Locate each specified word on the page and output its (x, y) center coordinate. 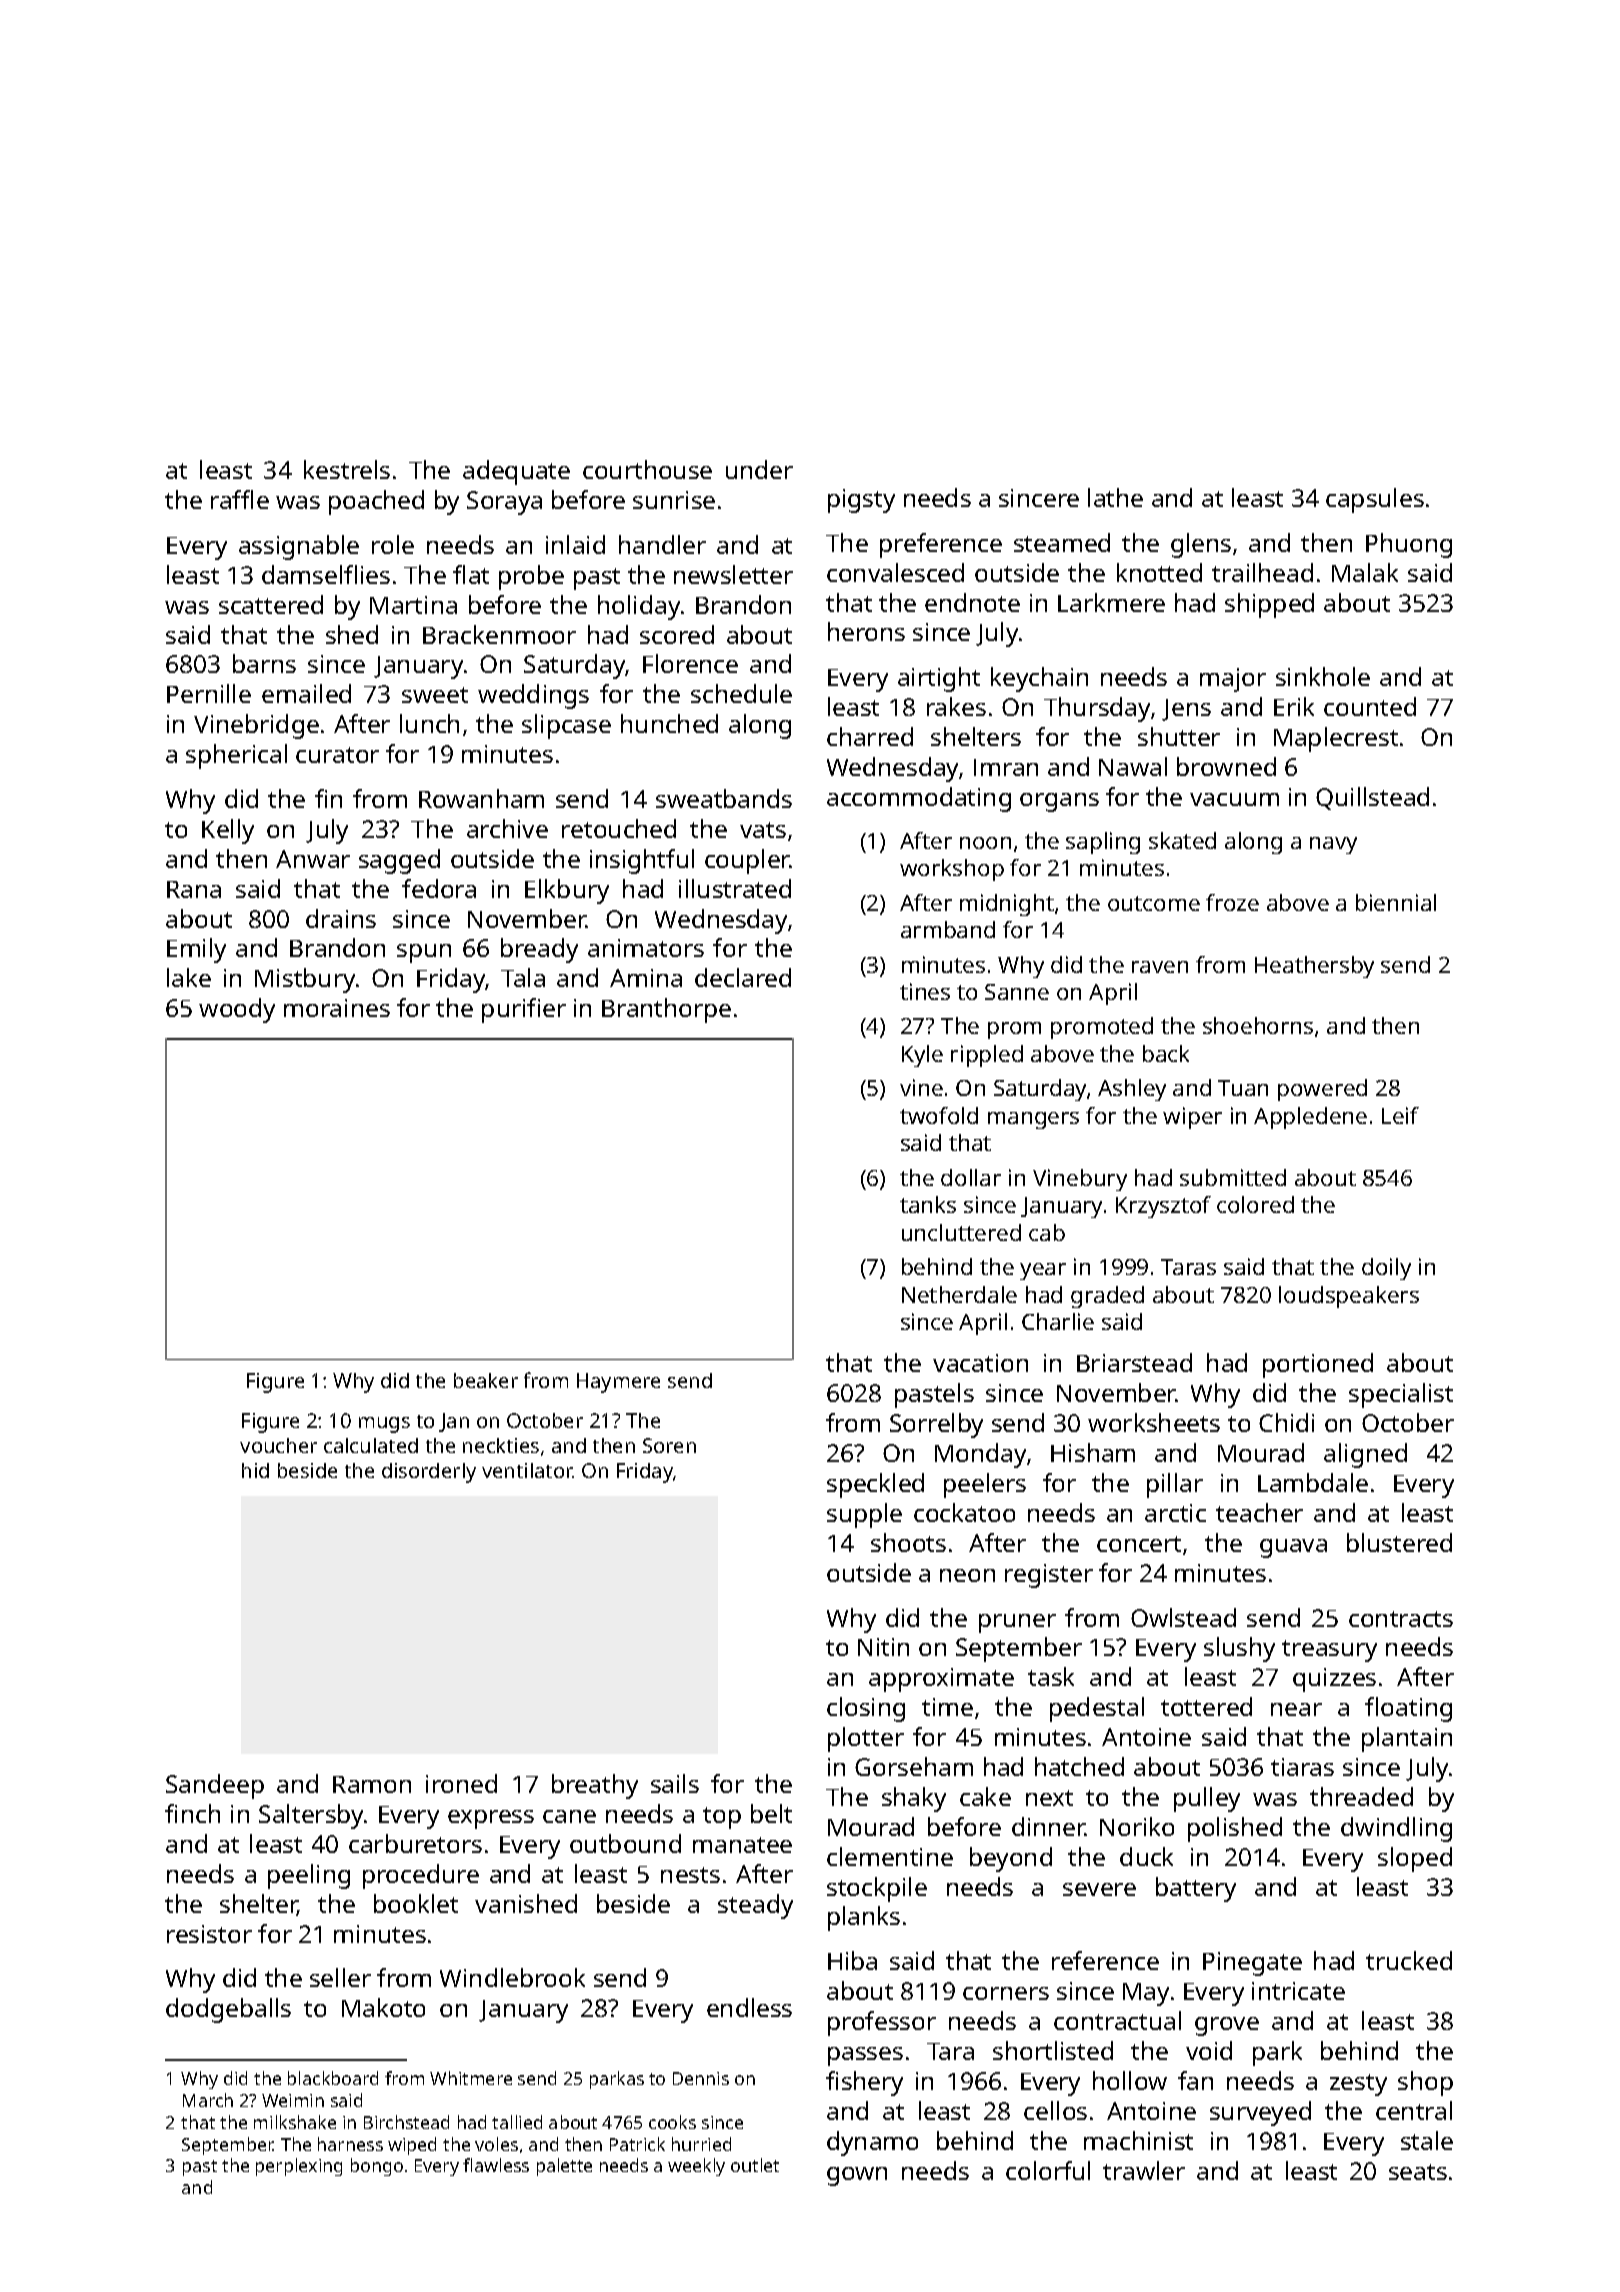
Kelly (228, 831)
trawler (1144, 2170)
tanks (928, 1204)
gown (857, 2176)
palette (564, 2167)
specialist (1401, 1395)
